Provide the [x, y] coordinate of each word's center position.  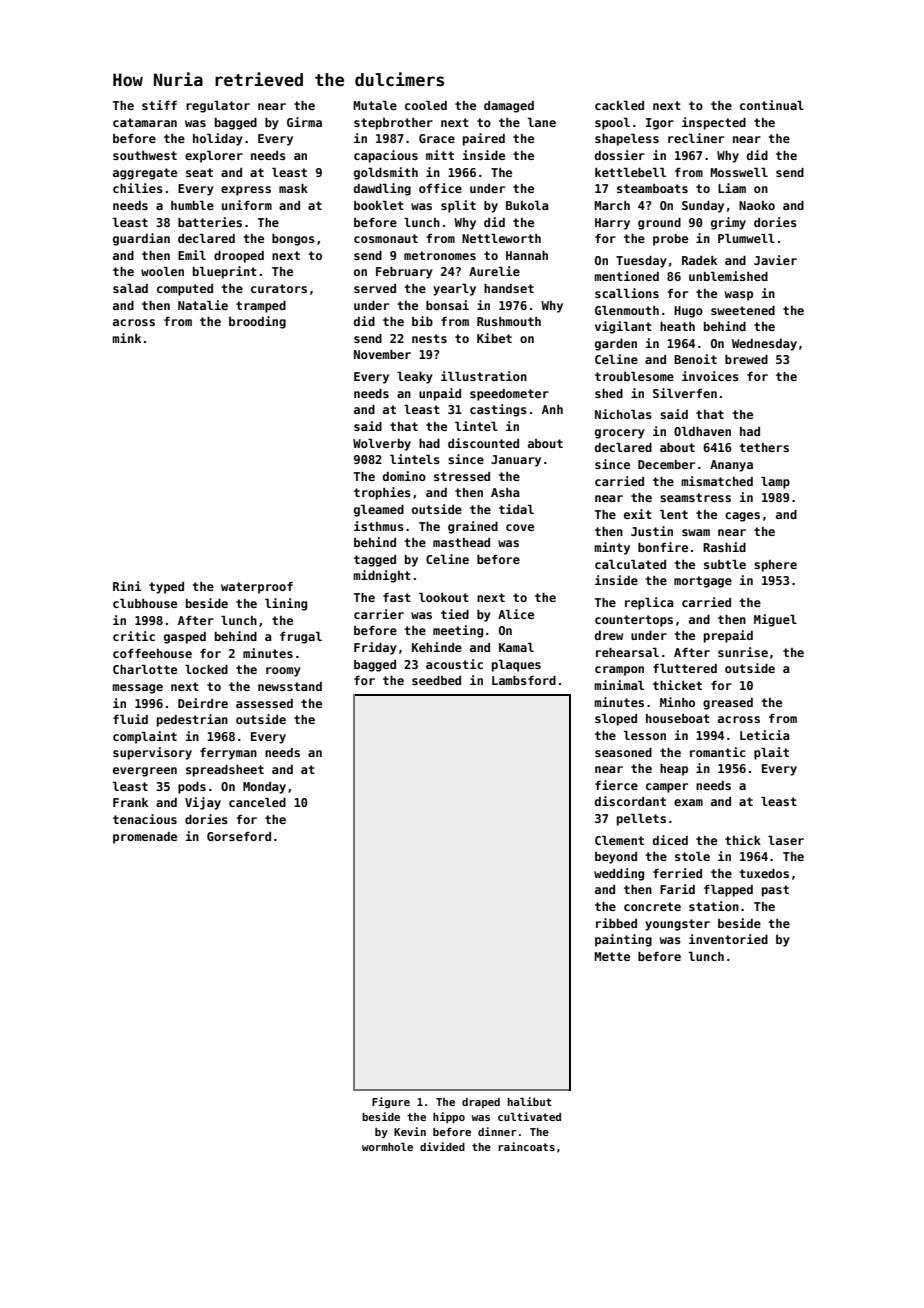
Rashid [724, 547]
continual [772, 105]
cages [742, 517]
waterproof [257, 588]
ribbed [616, 923]
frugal [301, 637]
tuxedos [764, 873]
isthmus [379, 526]
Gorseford [239, 836]
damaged [509, 107]
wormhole [387, 1147]
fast [397, 597]
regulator [218, 106]
